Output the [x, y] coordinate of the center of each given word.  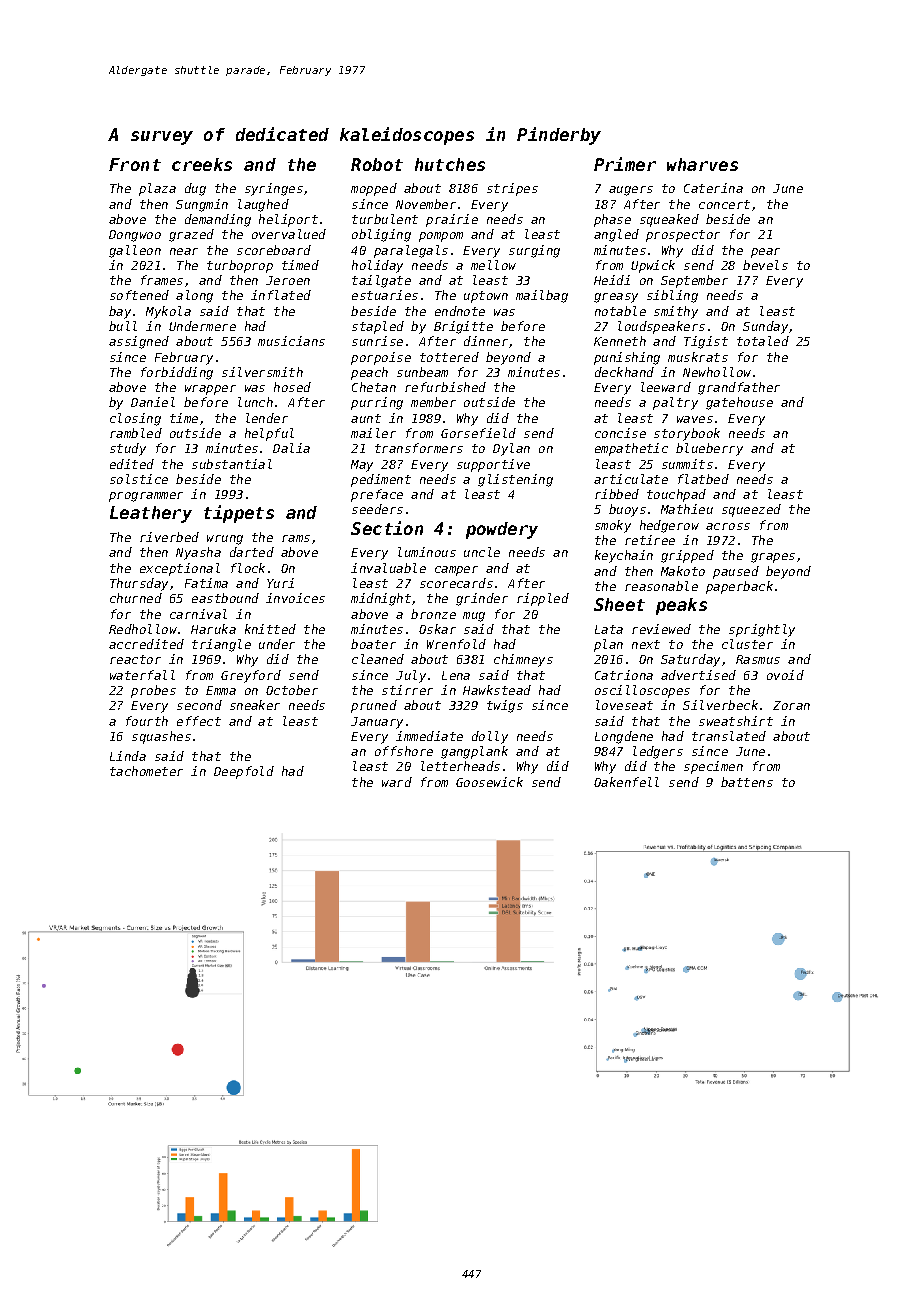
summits [687, 464]
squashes [161, 737]
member [433, 402]
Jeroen [288, 280]
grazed [191, 235]
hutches [450, 164]
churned [136, 598]
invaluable [388, 568]
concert [724, 204]
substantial [232, 464]
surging [534, 251]
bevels [765, 265]
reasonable [661, 586]
